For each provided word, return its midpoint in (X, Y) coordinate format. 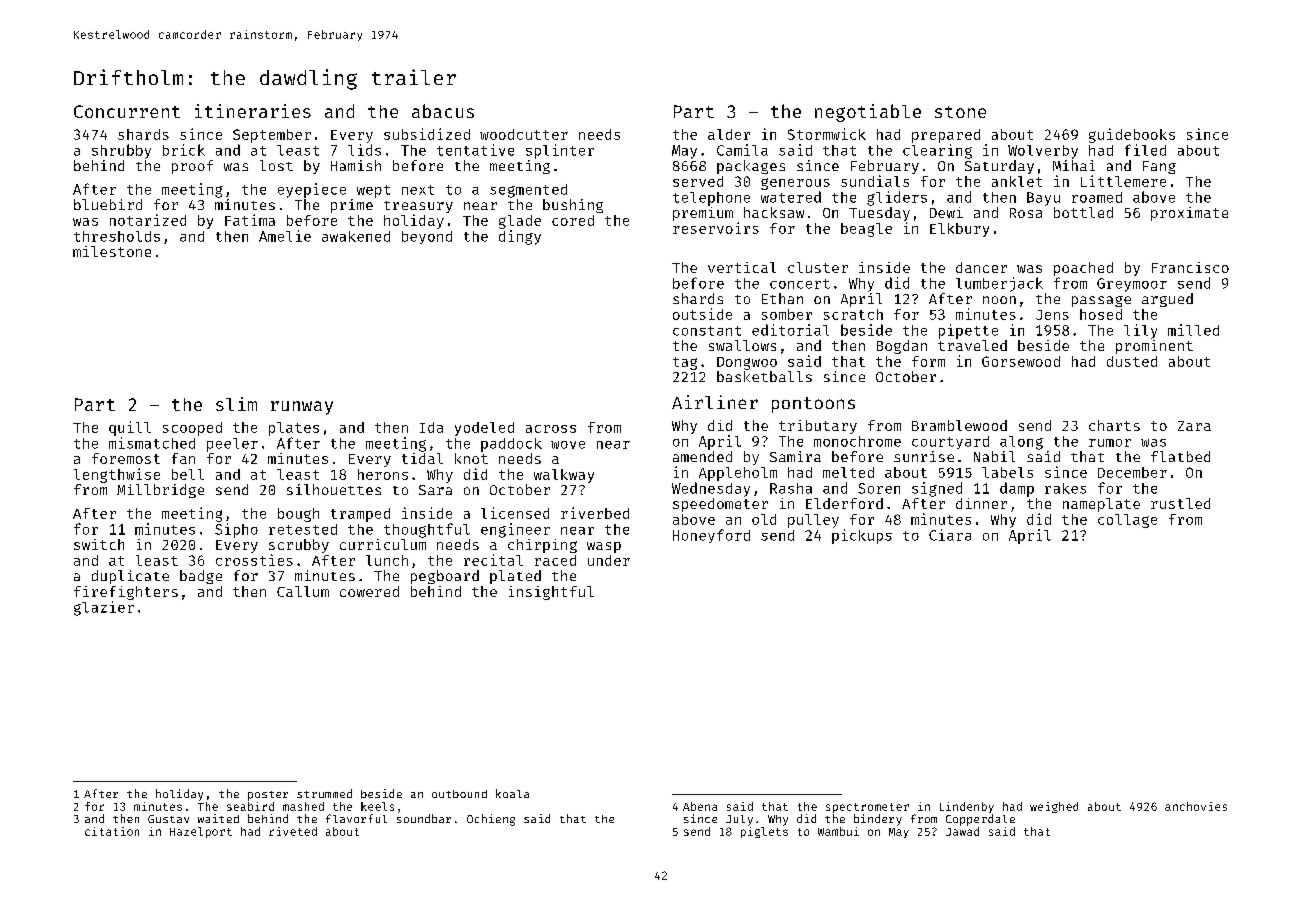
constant (707, 331)
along (1021, 443)
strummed (324, 793)
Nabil (994, 456)
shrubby (121, 151)
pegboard (445, 577)
